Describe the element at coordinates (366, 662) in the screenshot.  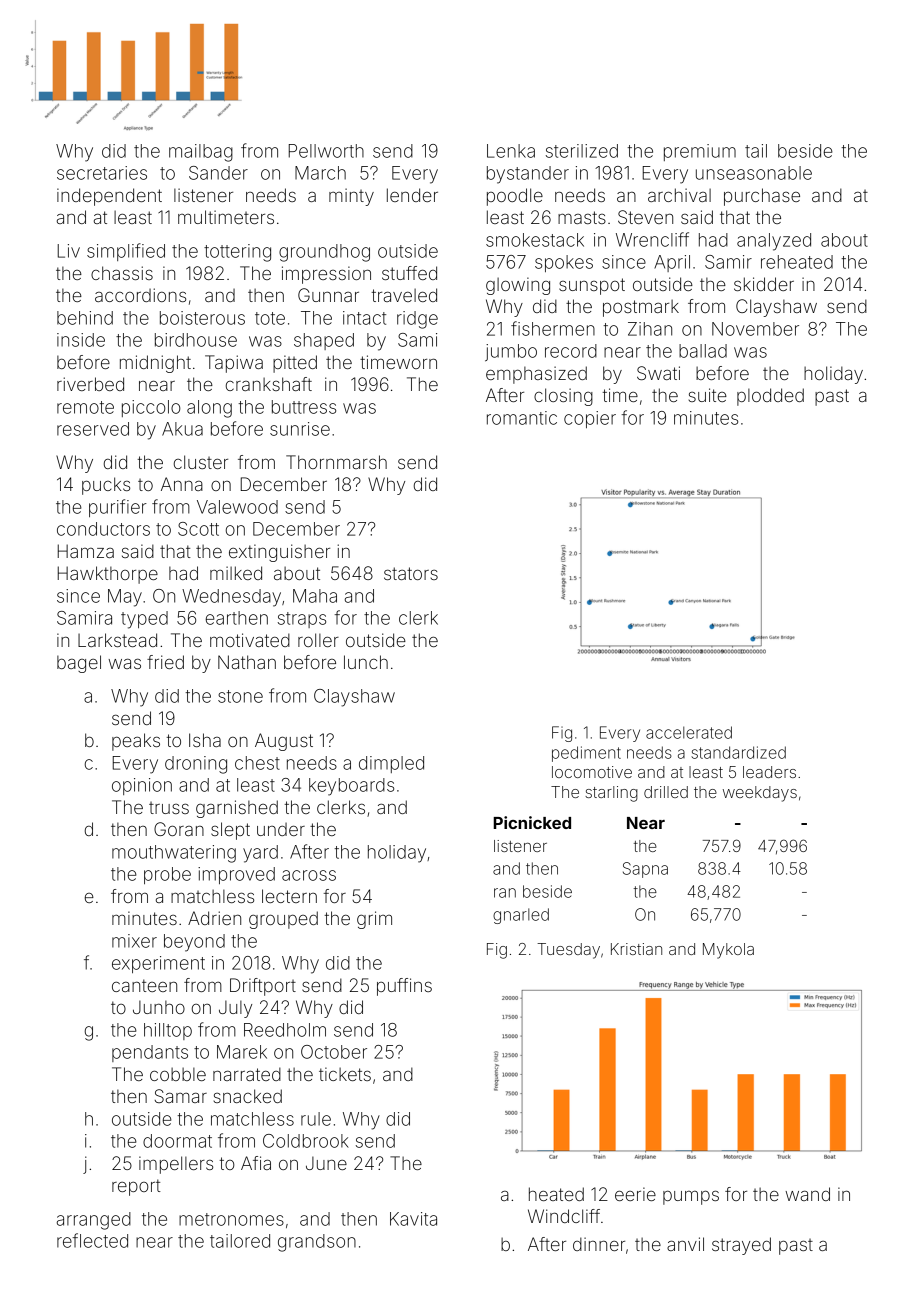
I see `lunch` at that location.
